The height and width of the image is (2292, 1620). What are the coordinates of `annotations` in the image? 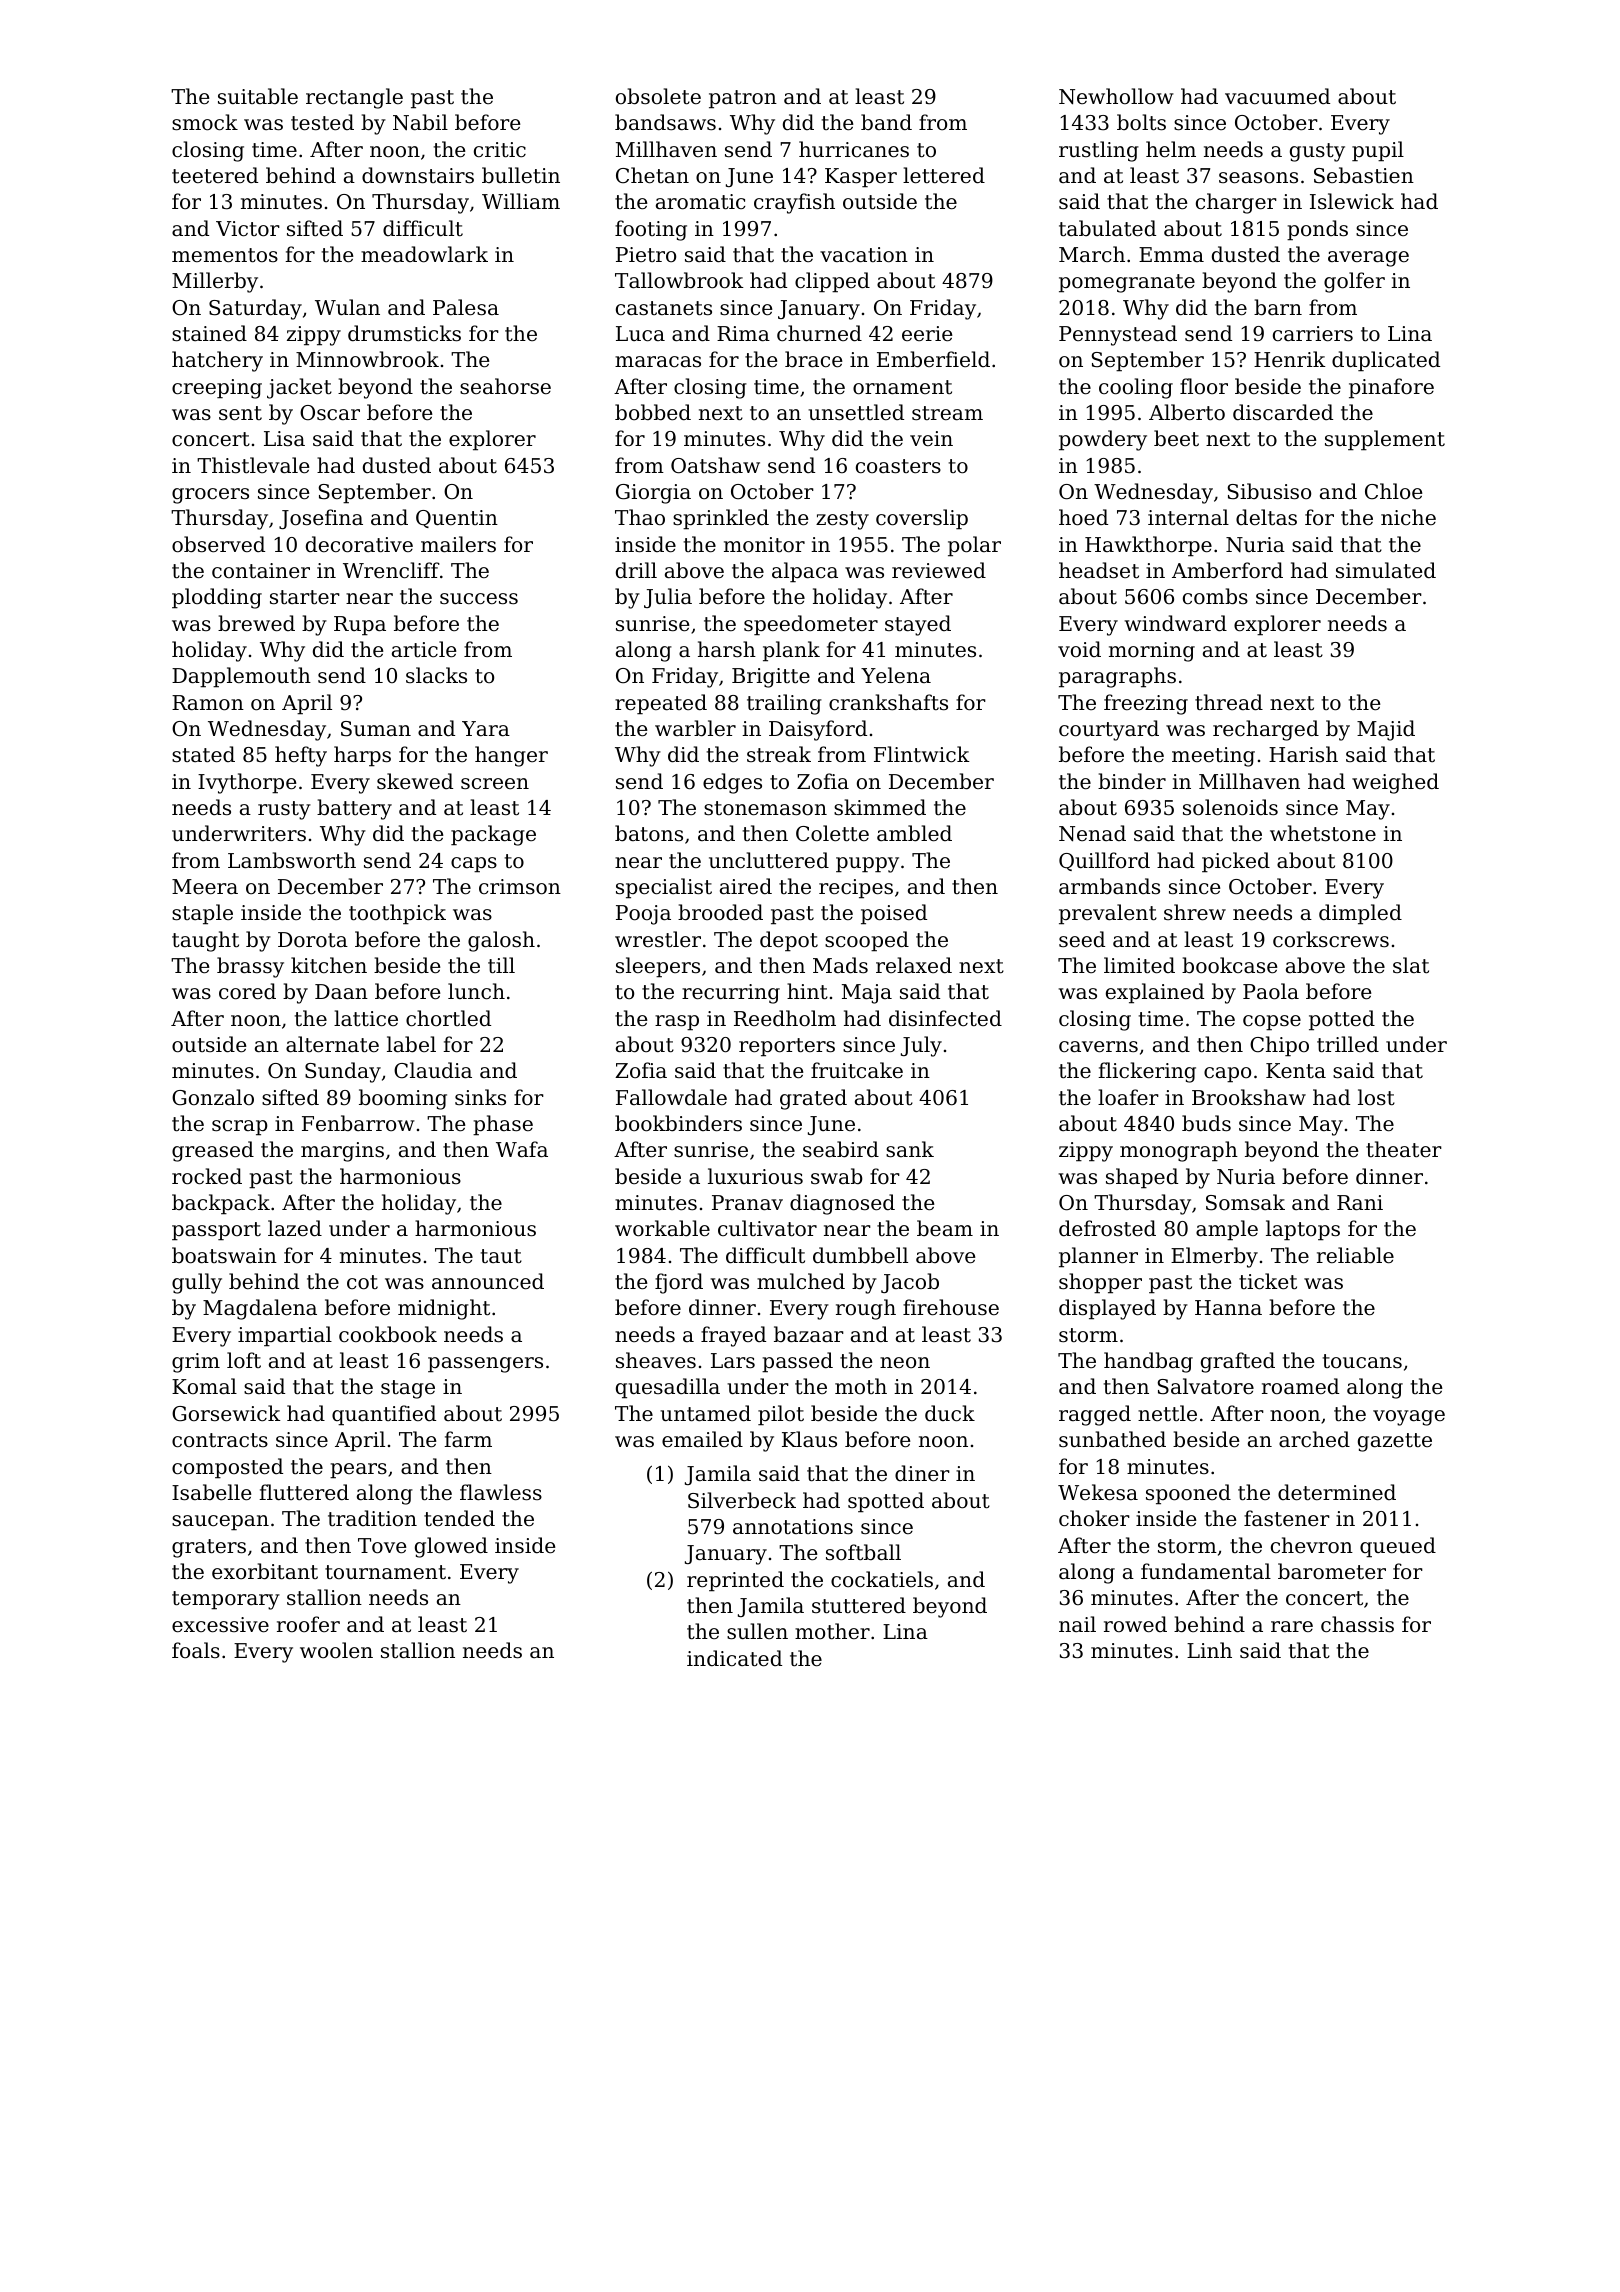 It's located at (793, 1527).
